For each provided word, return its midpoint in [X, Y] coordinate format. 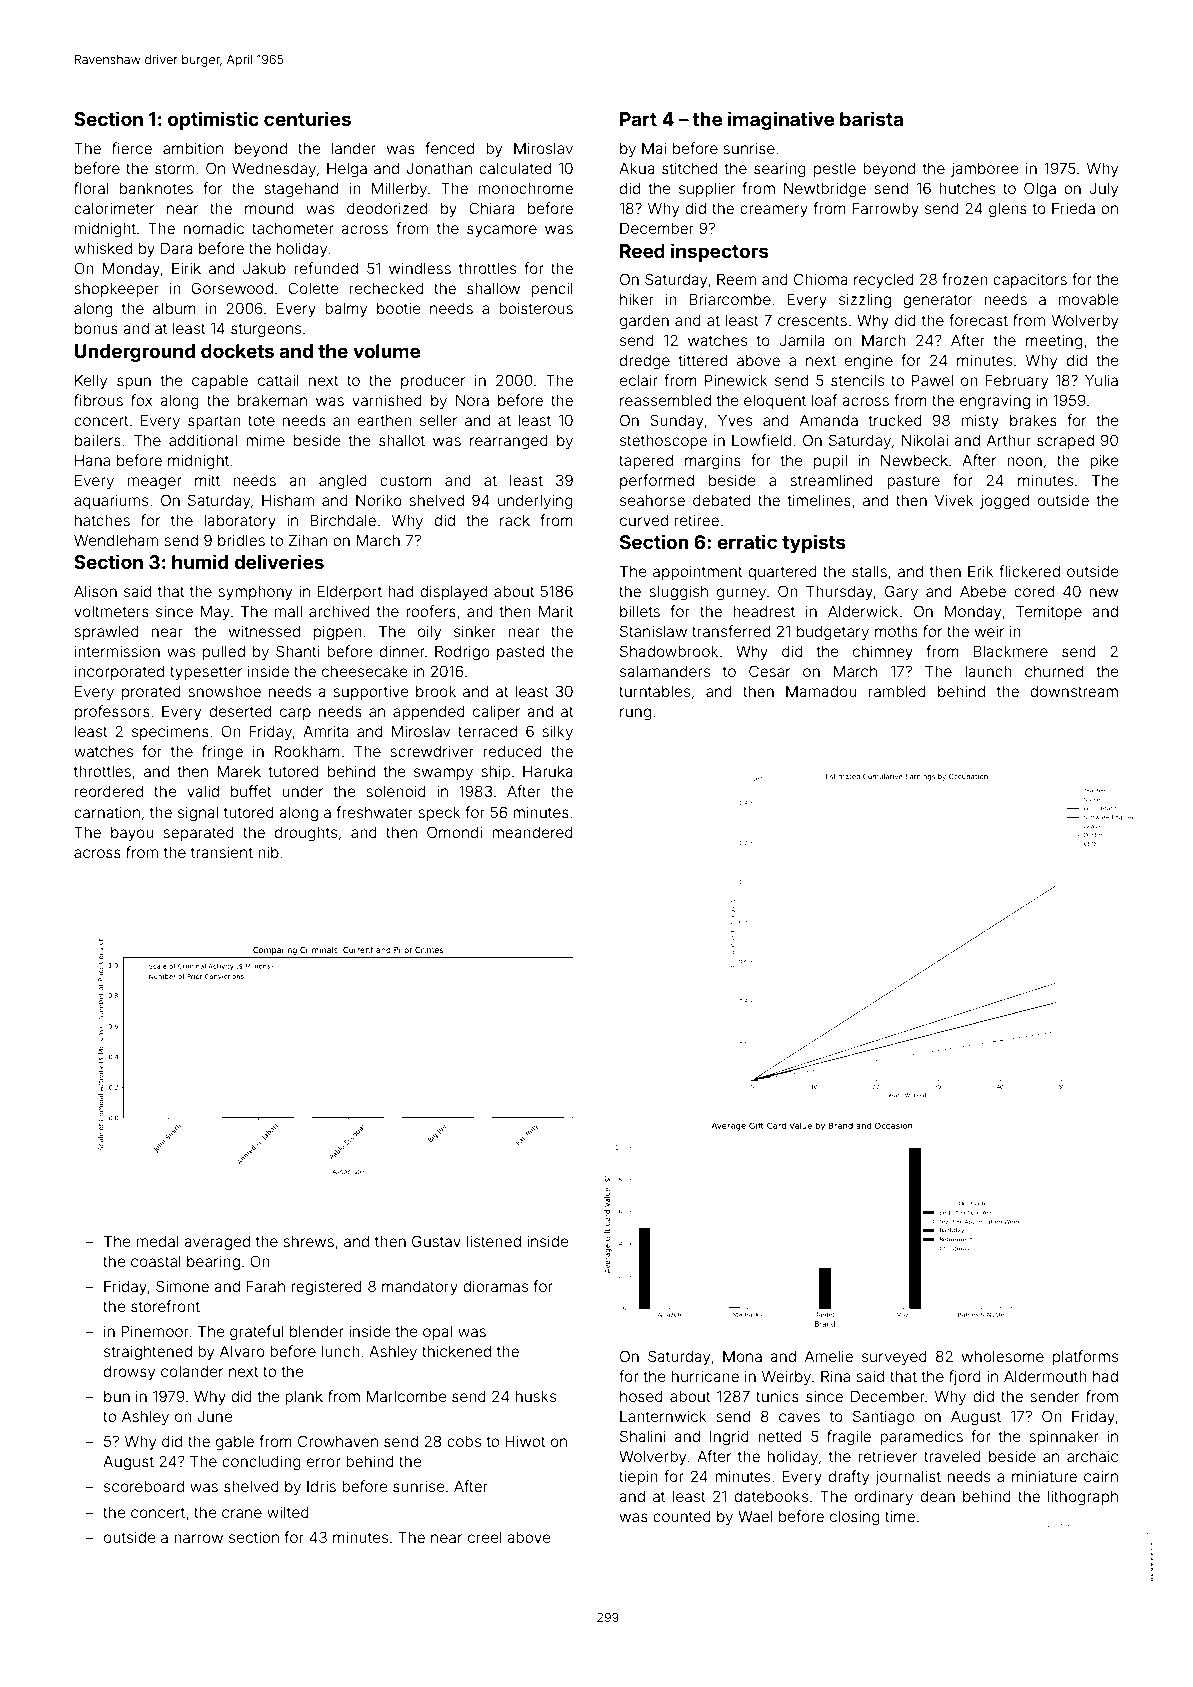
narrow [198, 1538]
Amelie [829, 1356]
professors [112, 712]
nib [268, 852]
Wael [755, 1516]
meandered [532, 832]
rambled [897, 691]
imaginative [781, 120]
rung [635, 714]
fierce [132, 148]
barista [871, 118]
